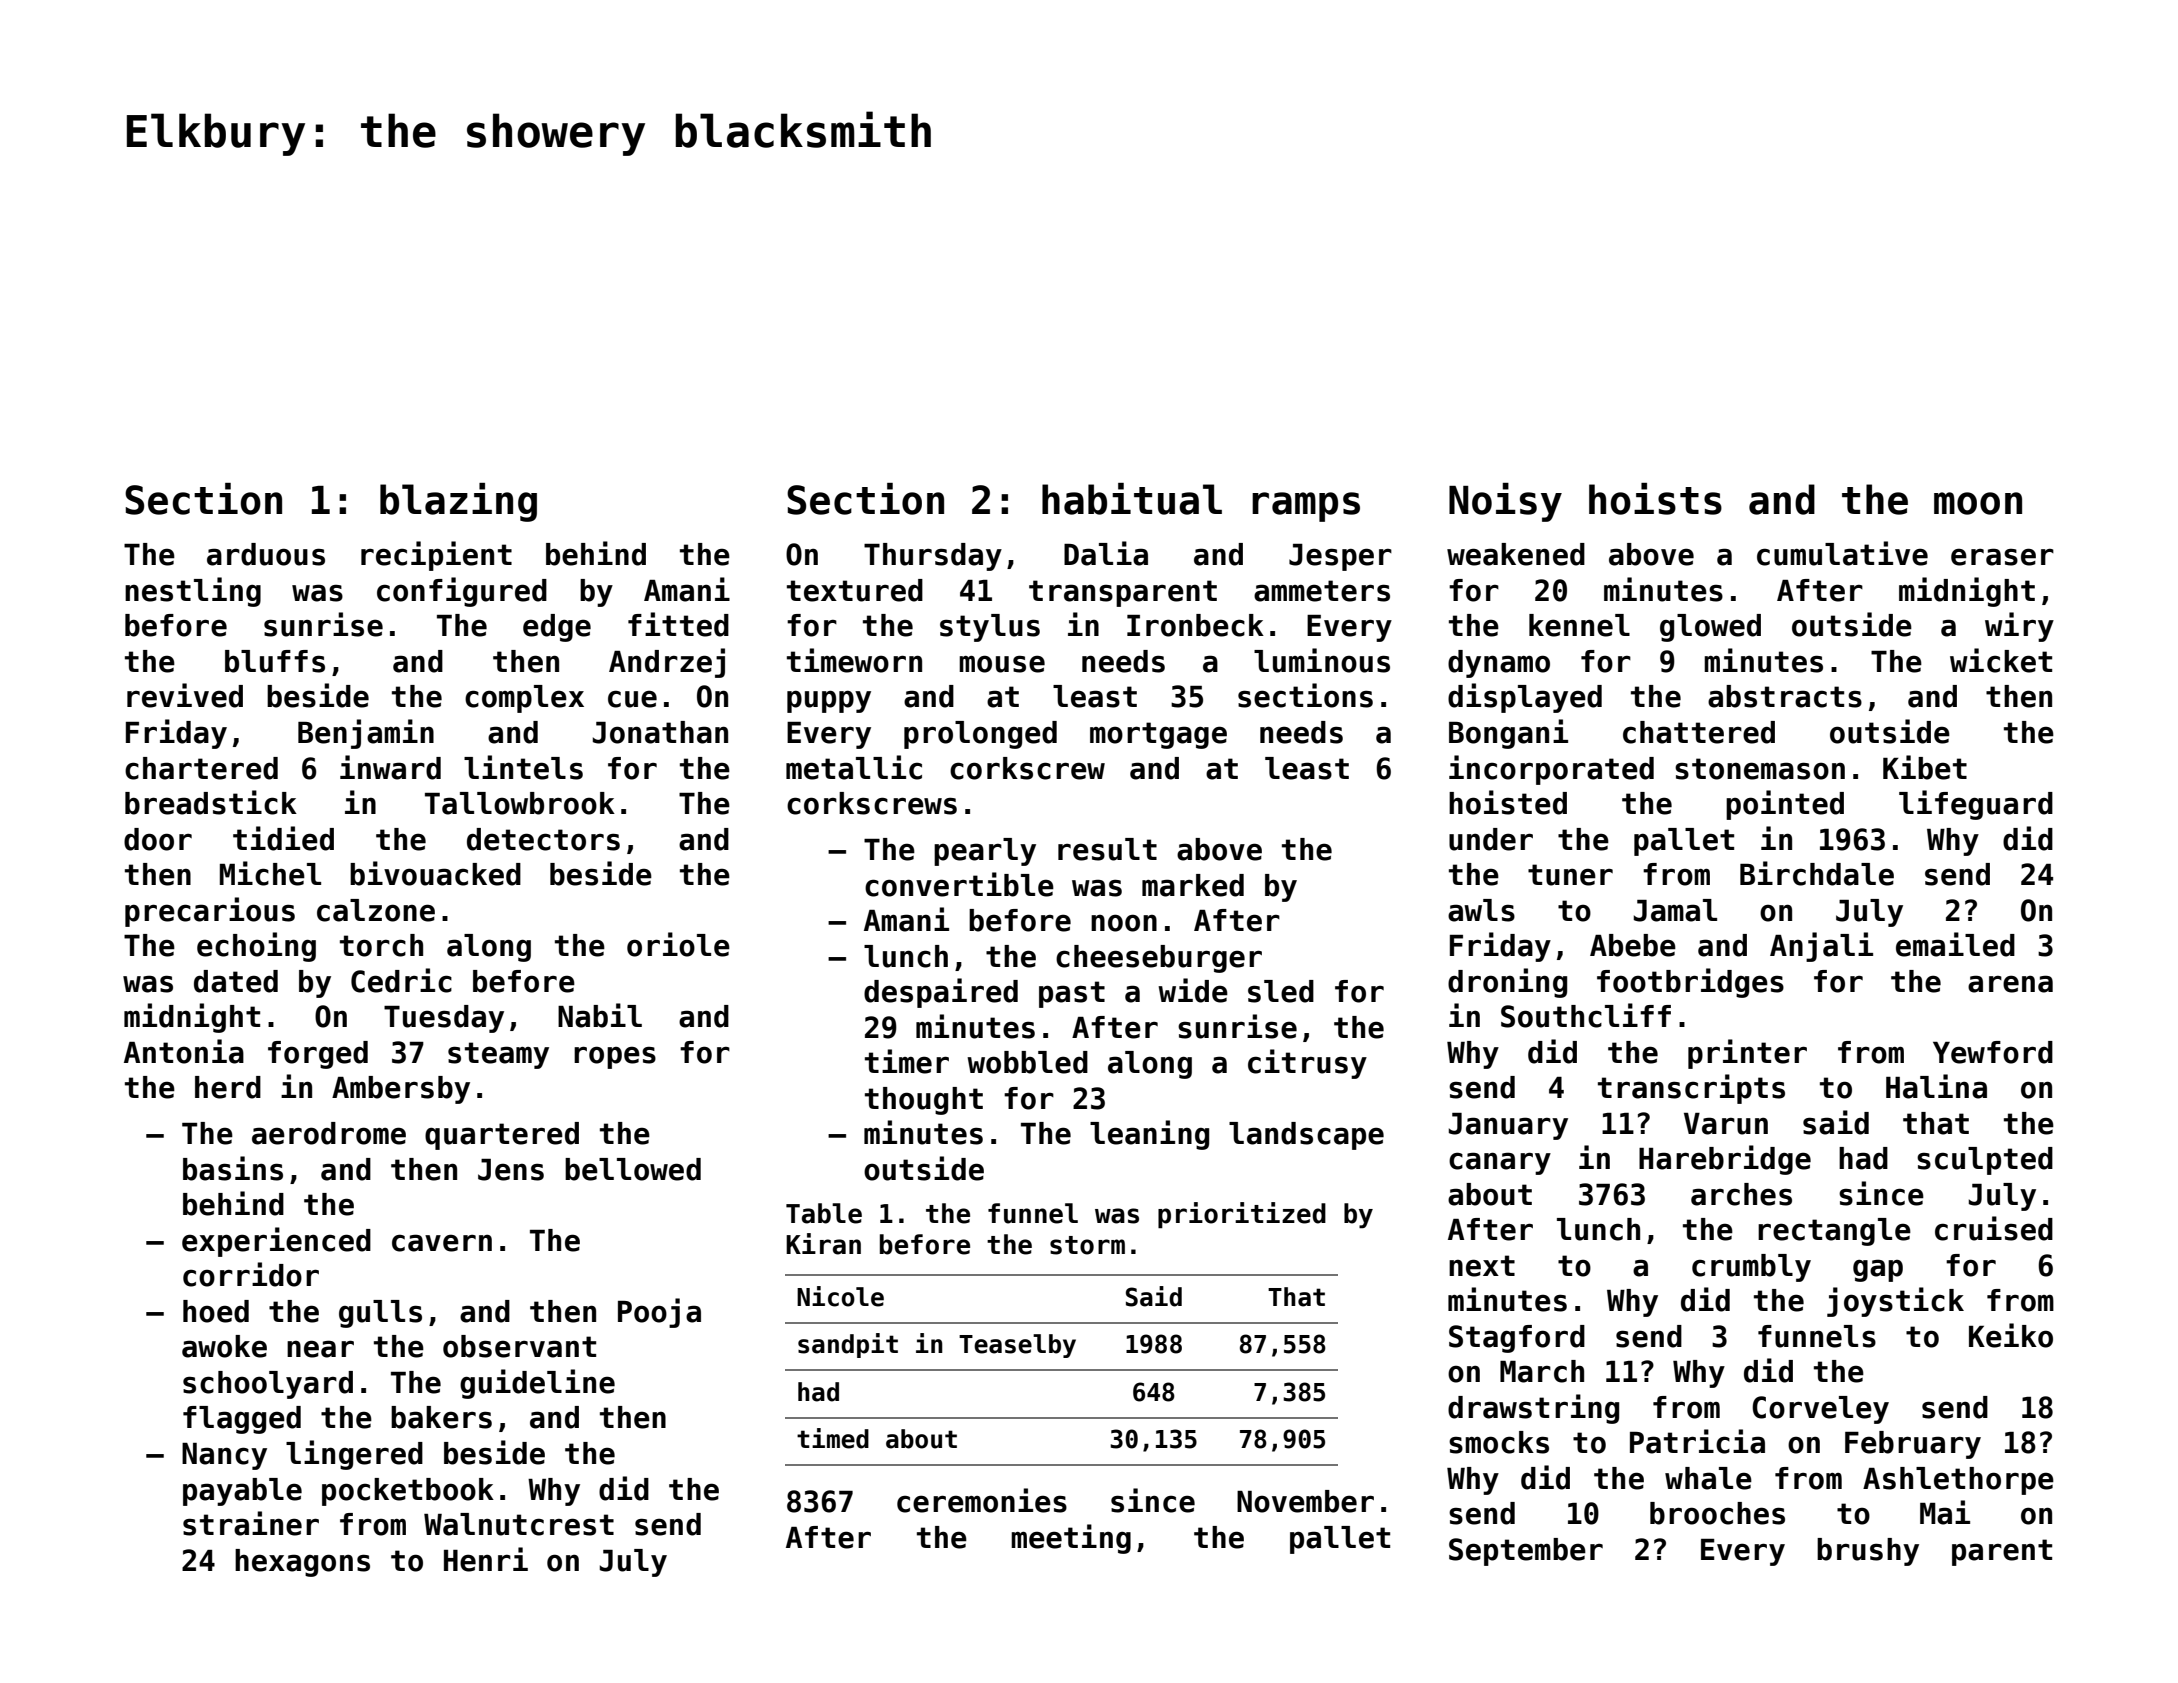 The image size is (2178, 1683). I want to click on stylus, so click(990, 628).
